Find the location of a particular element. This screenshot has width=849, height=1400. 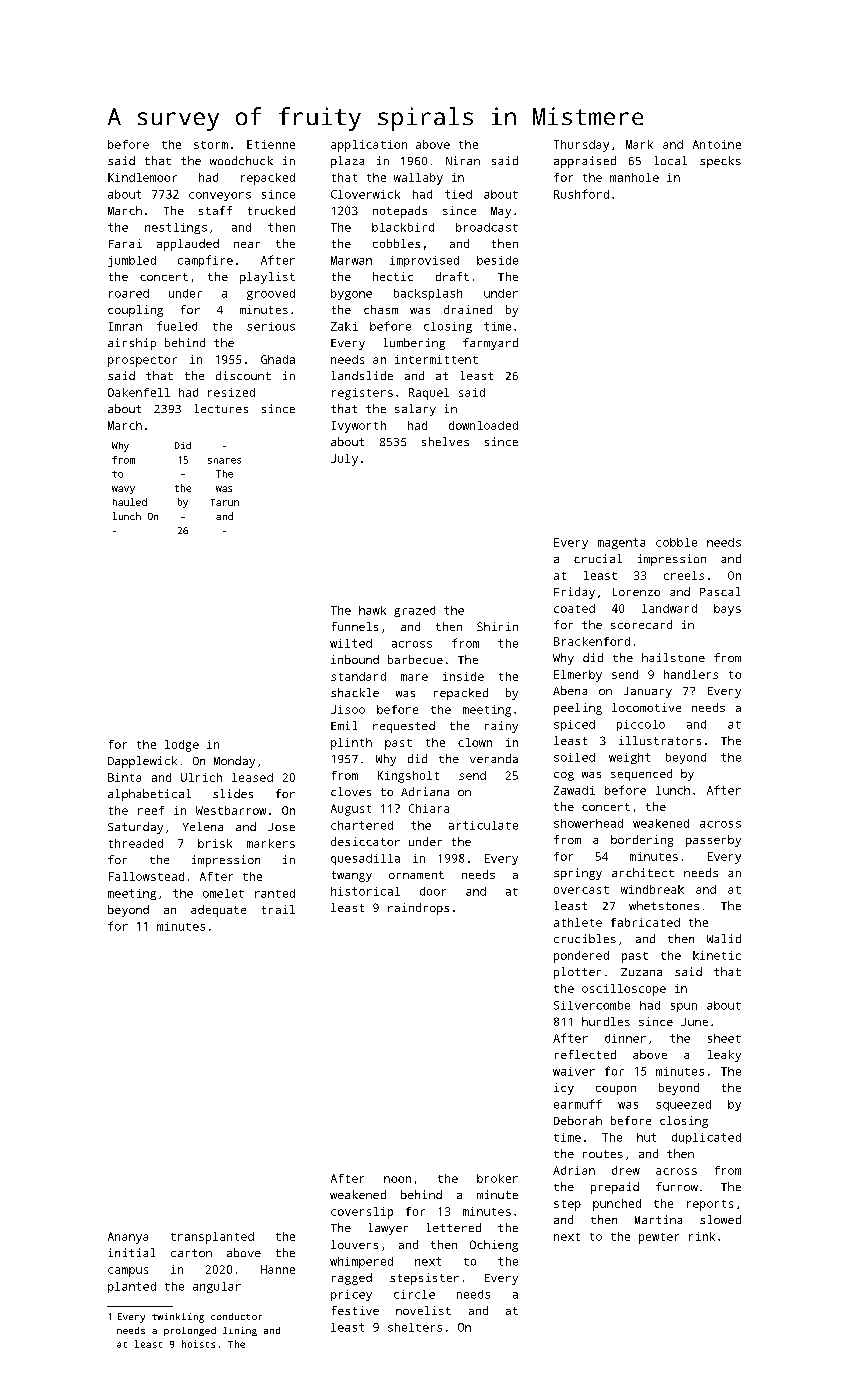

storm is located at coordinates (211, 145).
